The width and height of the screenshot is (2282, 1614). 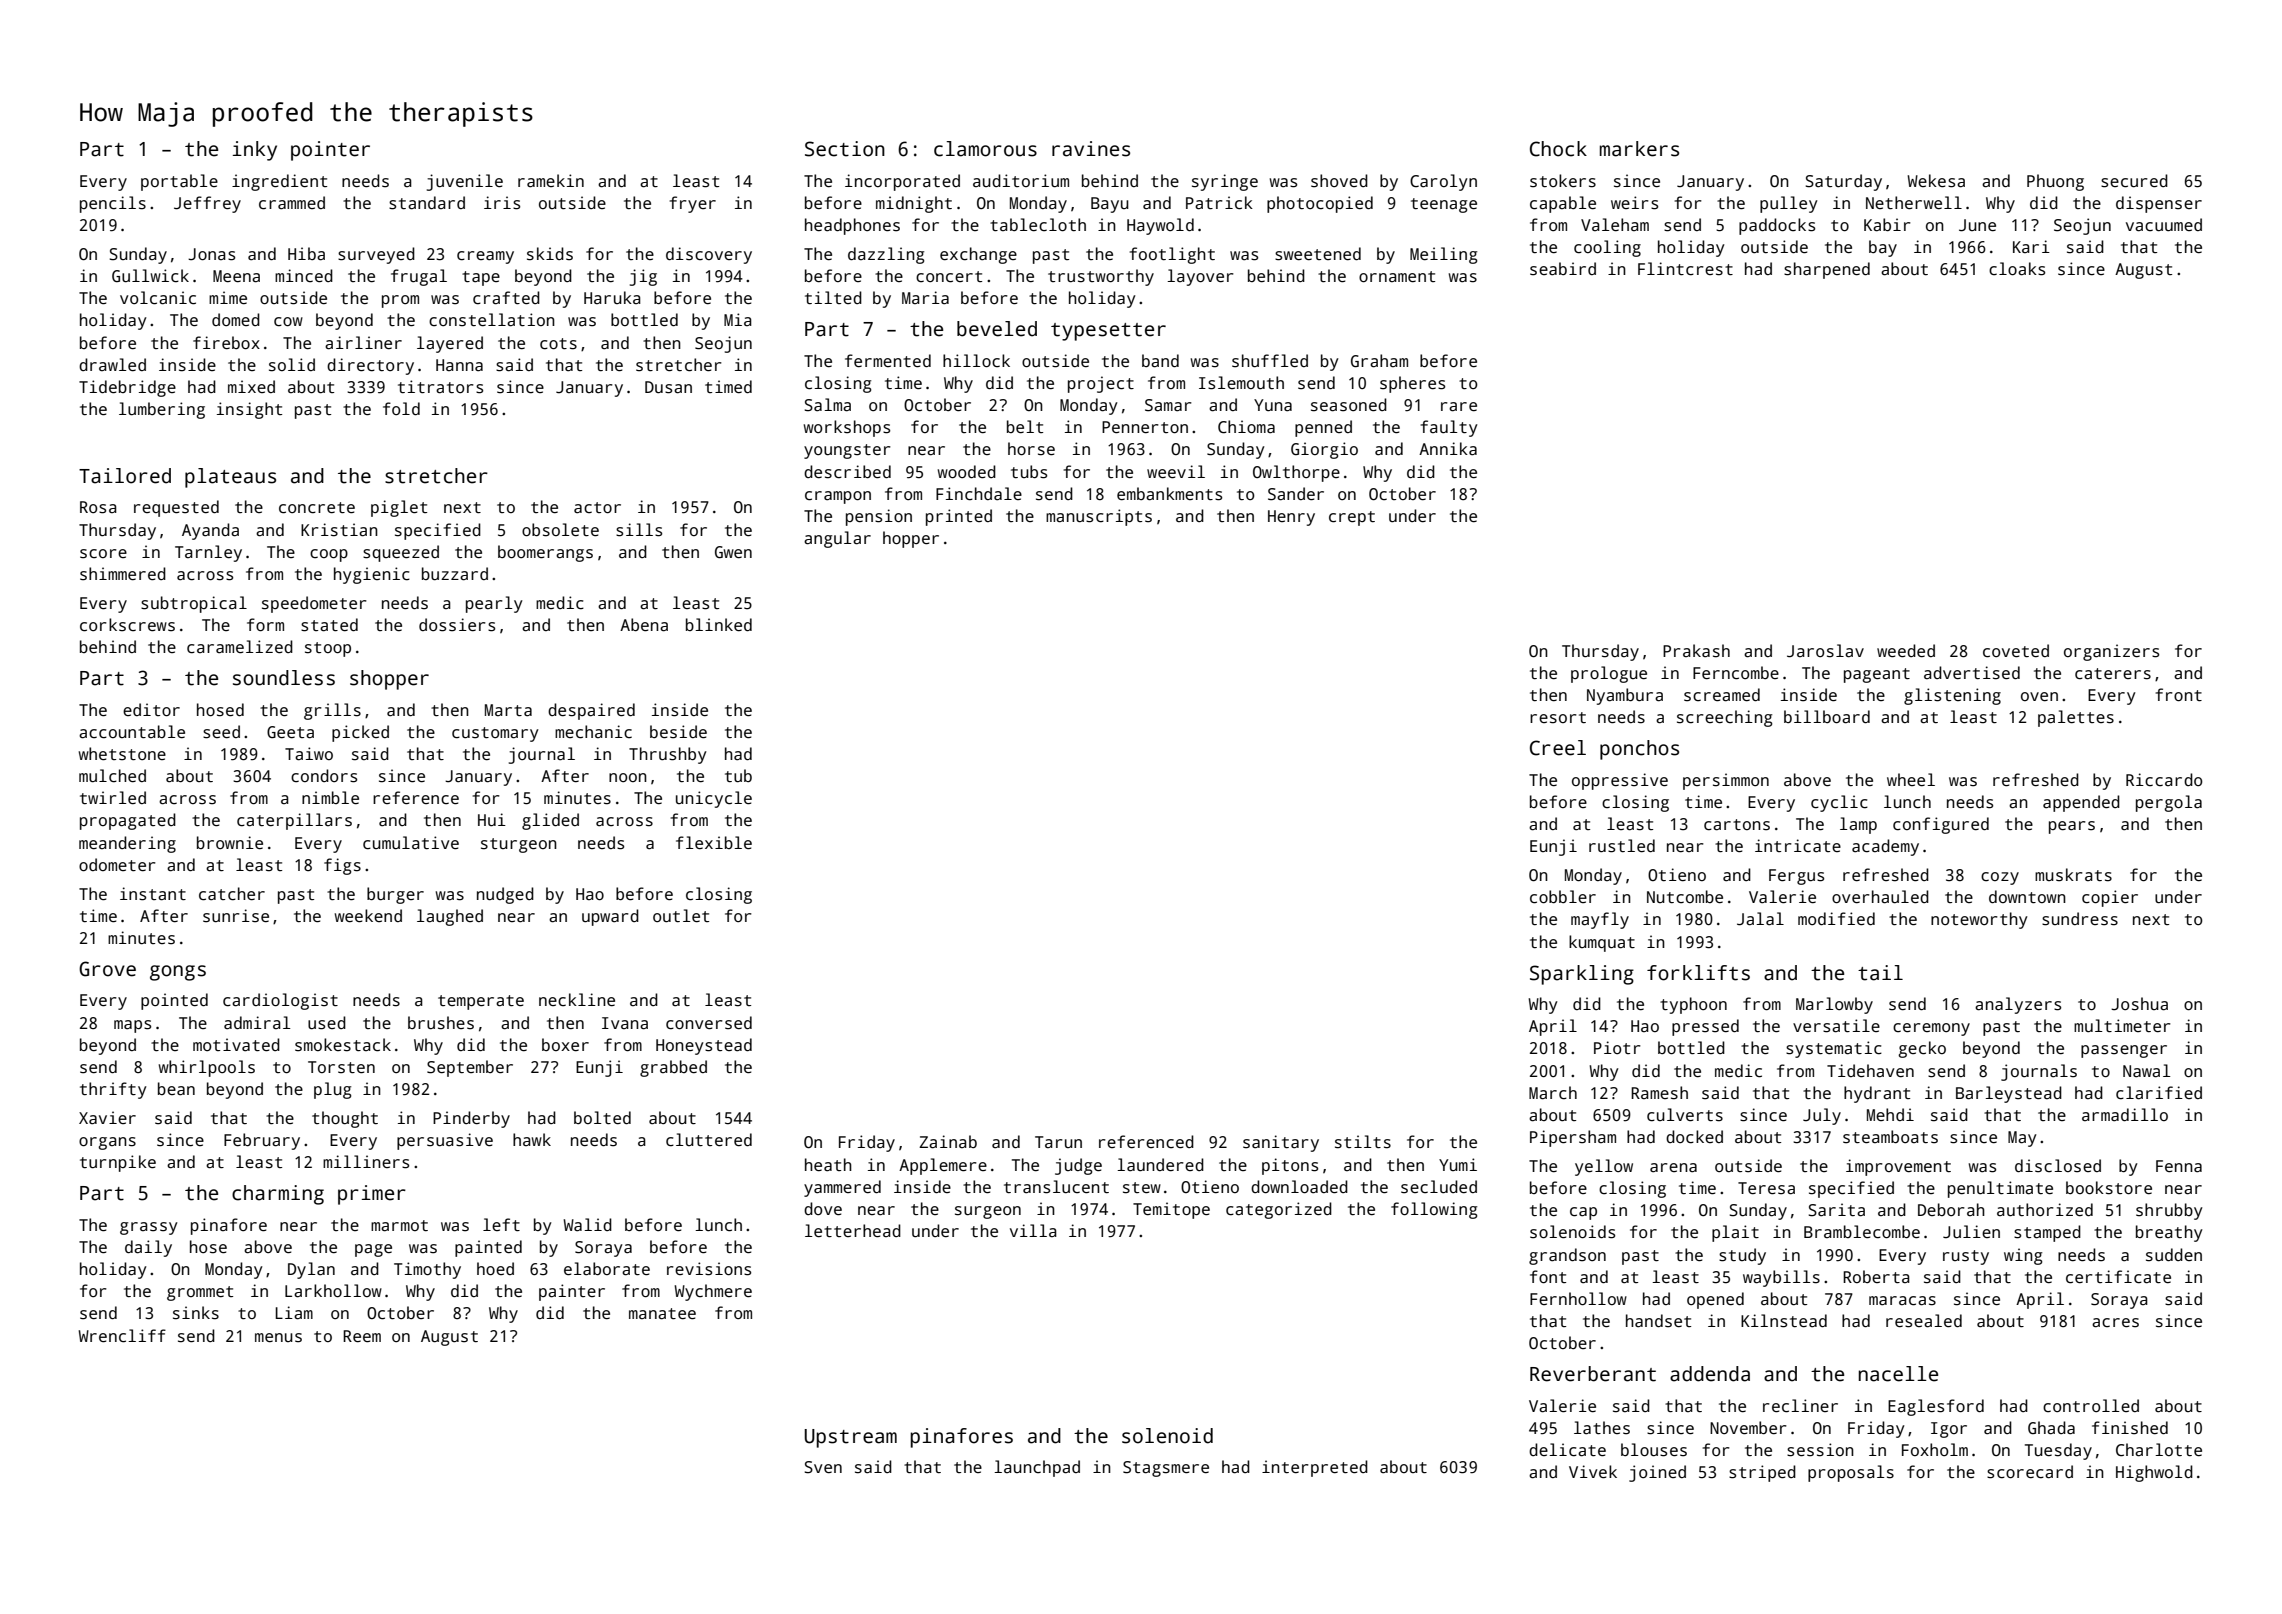 What do you see at coordinates (113, 797) in the screenshot?
I see `twirled` at bounding box center [113, 797].
